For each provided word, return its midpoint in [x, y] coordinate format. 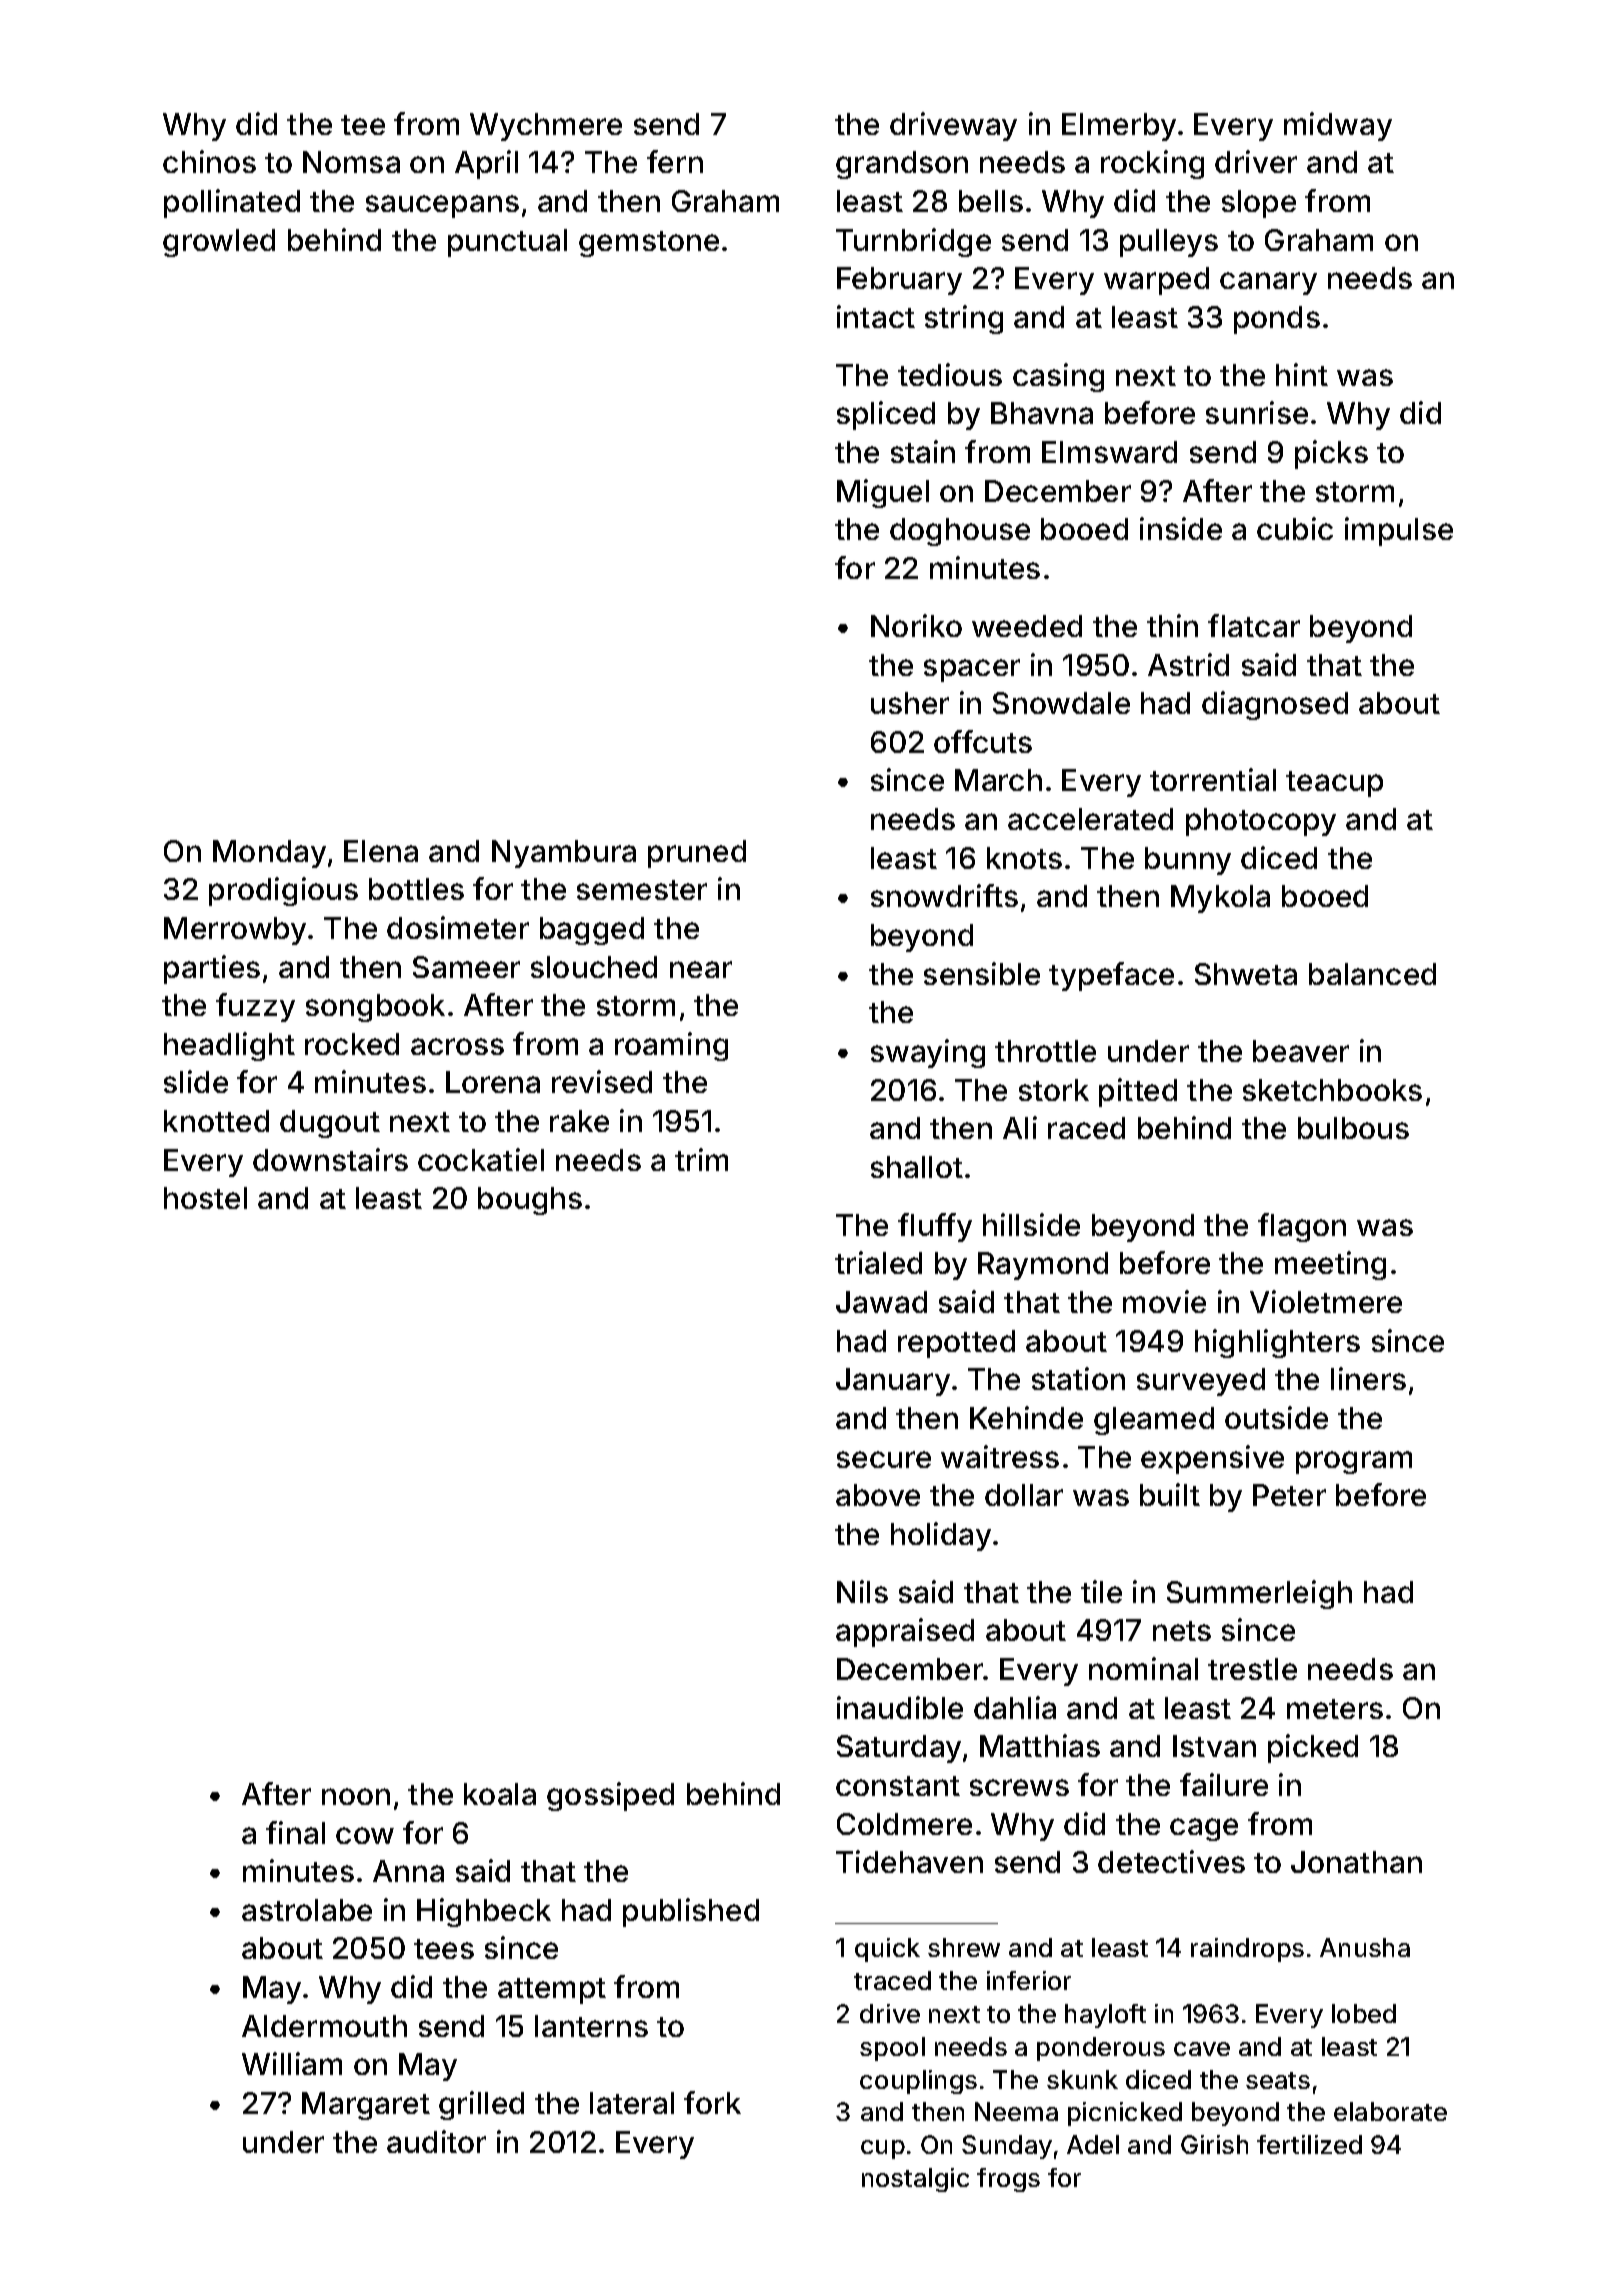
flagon [1302, 1227]
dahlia [1015, 1707]
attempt [552, 1991]
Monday [269, 854]
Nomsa [351, 162]
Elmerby [1119, 127]
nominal [1143, 1668]
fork [712, 2102]
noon [356, 1796]
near [701, 969]
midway [1338, 126]
